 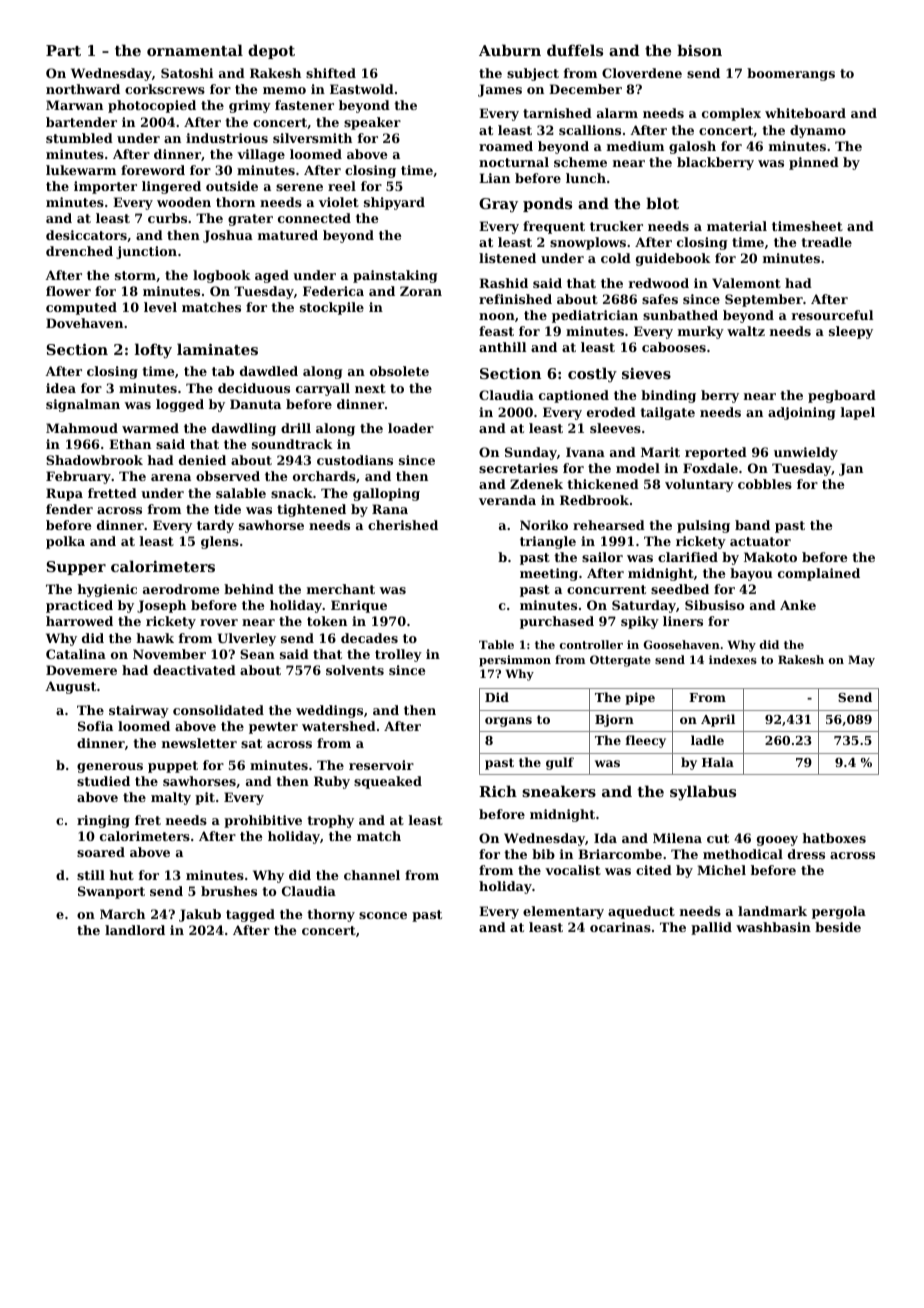 I want to click on sailor, so click(x=602, y=557).
